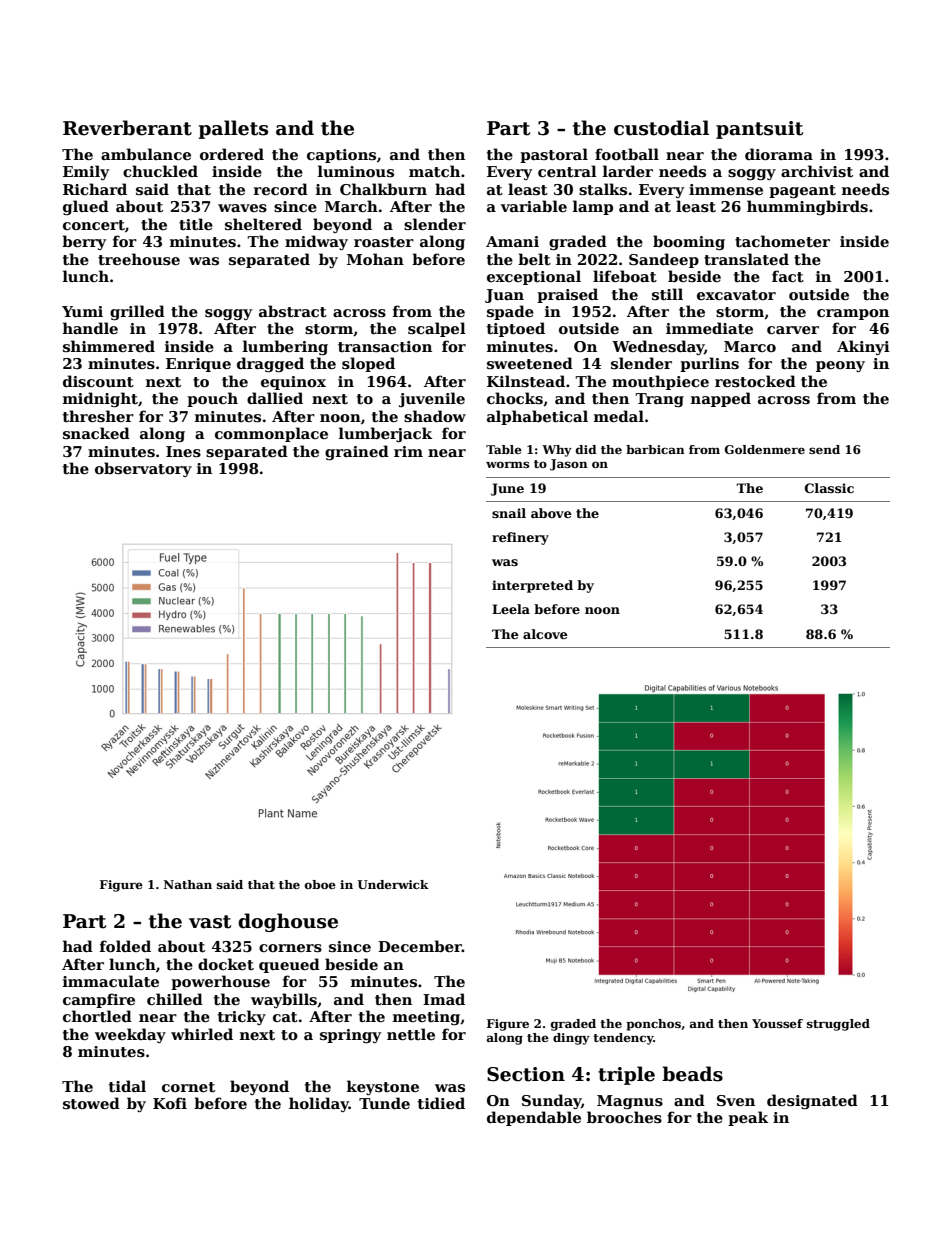 The width and height of the page is (952, 1233). Describe the element at coordinates (512, 241) in the page. I see `Amani` at that location.
